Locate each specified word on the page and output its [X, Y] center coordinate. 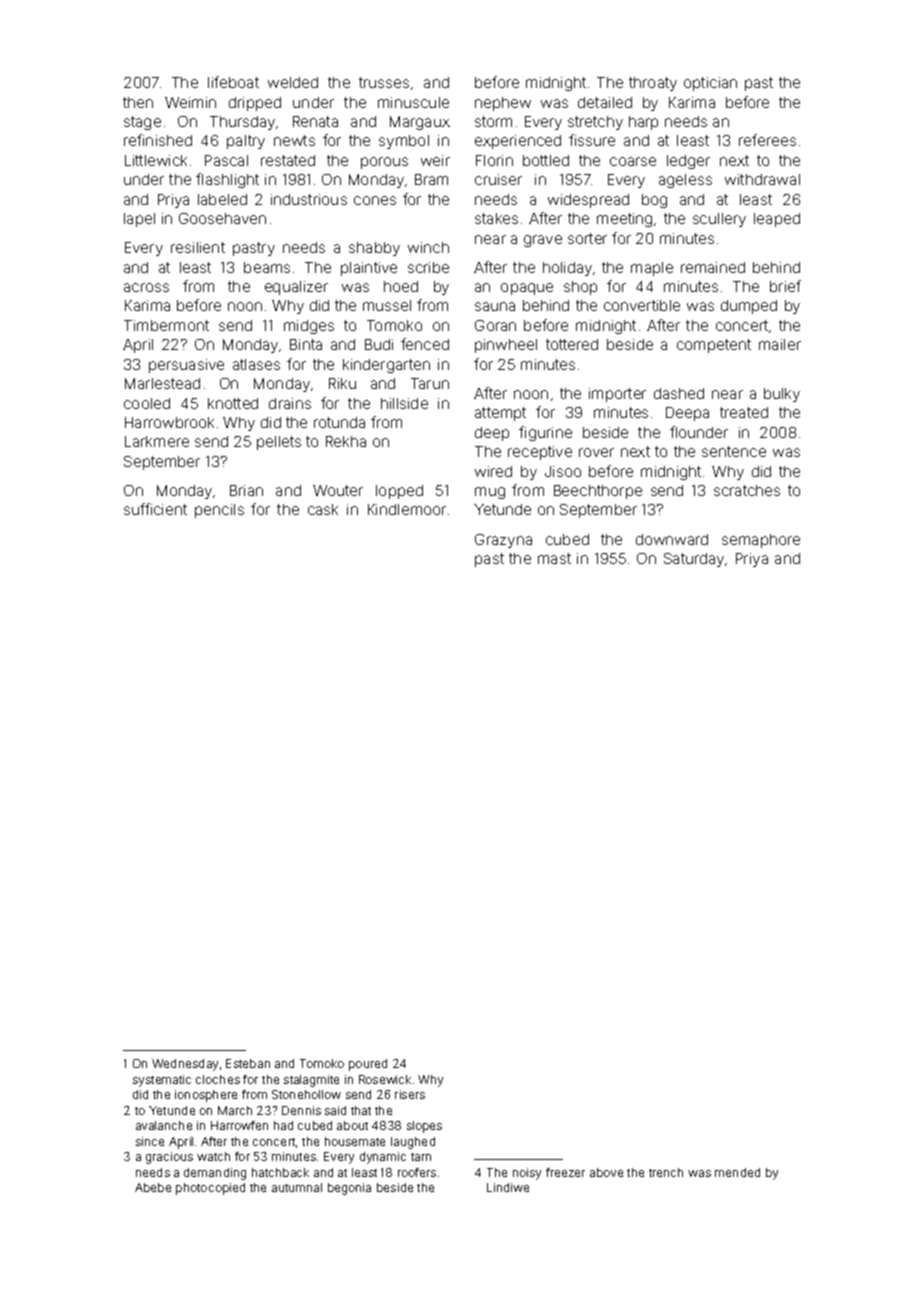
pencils [219, 511]
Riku [342, 383]
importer [617, 395]
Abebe [153, 1187]
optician [710, 84]
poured [368, 1065]
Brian [246, 490]
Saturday [694, 560]
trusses [384, 82]
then [138, 102]
